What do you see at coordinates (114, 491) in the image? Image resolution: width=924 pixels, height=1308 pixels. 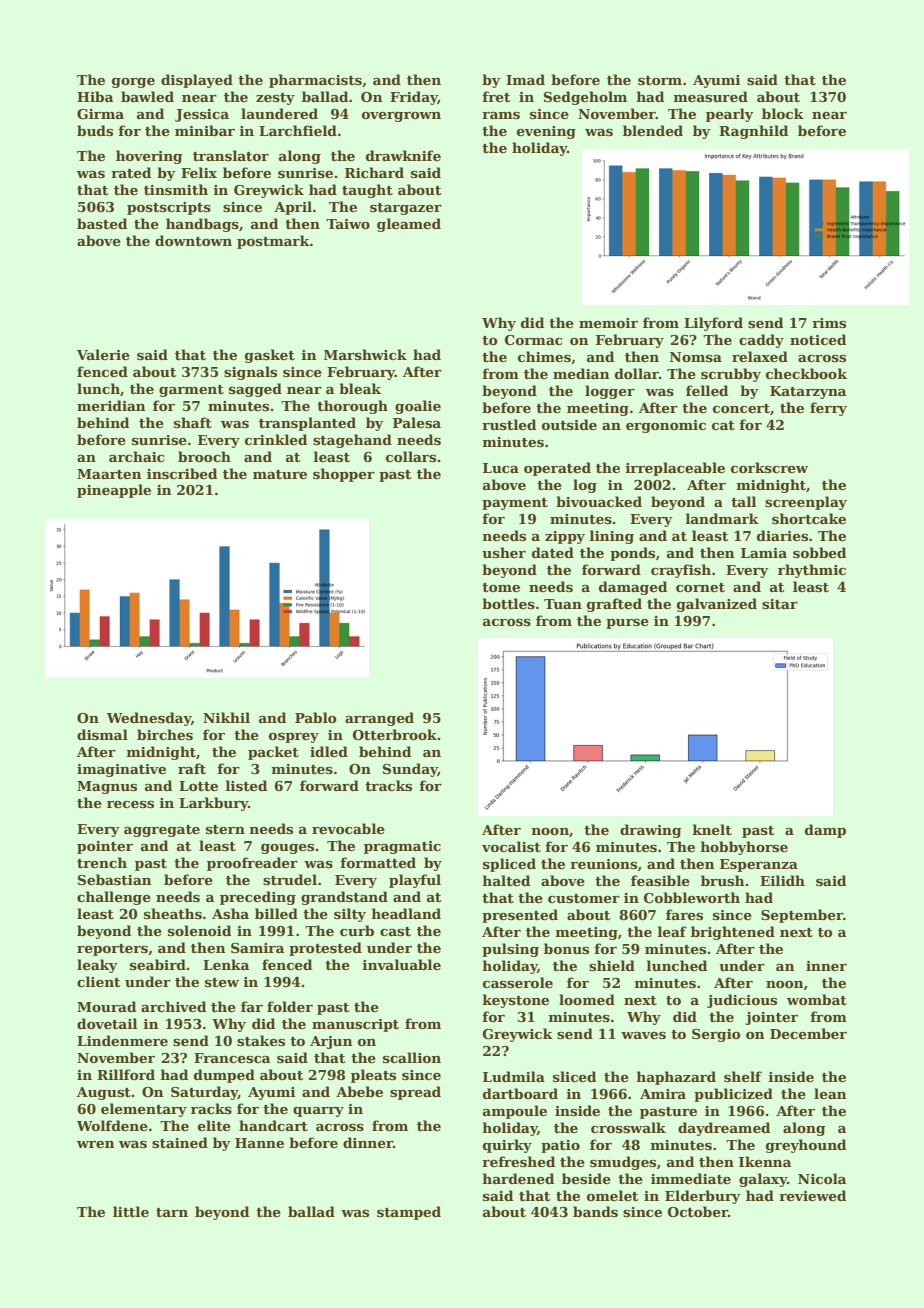 I see `pineapple` at bounding box center [114, 491].
